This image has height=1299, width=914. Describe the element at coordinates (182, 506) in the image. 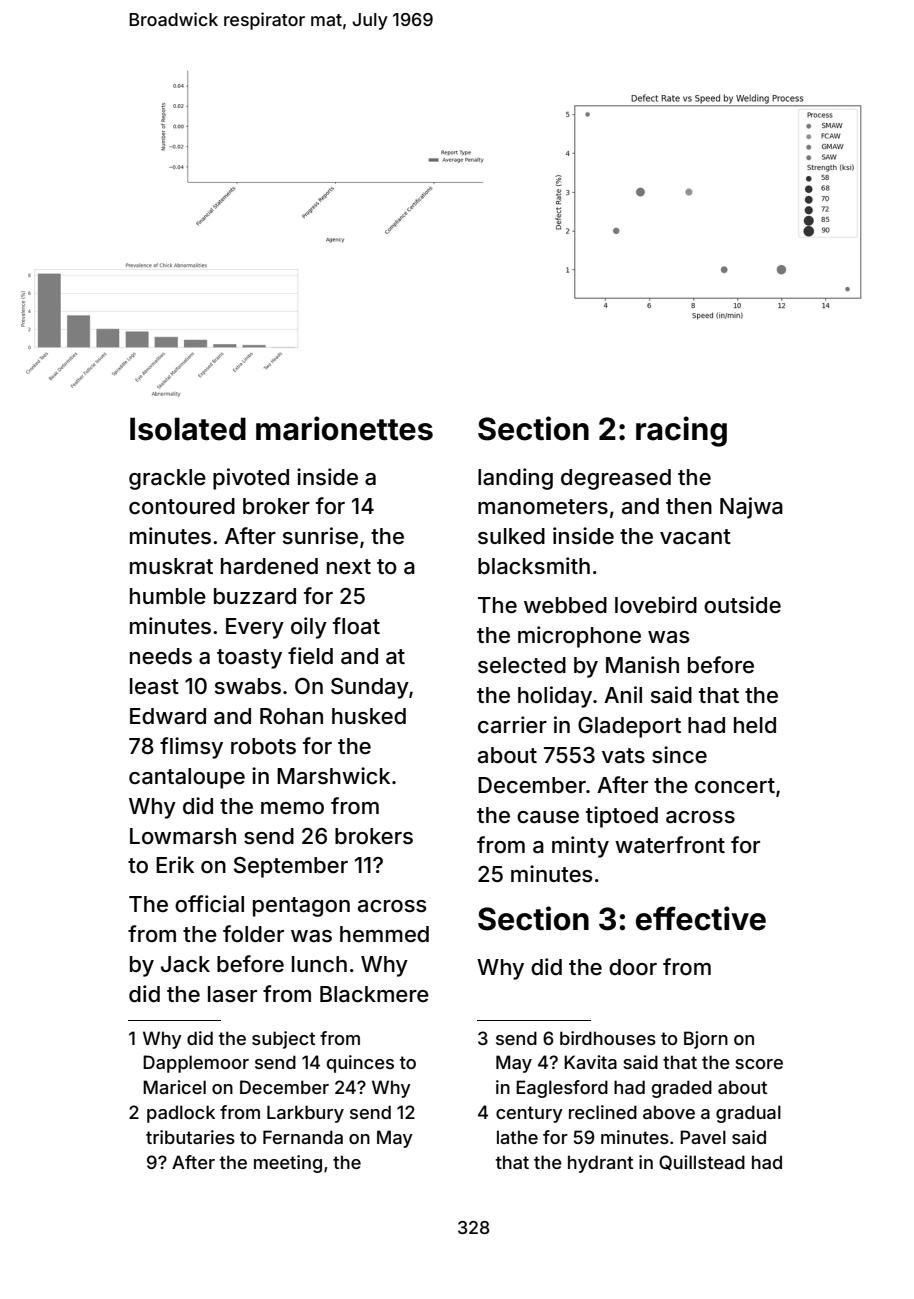

I see `contoured` at that location.
